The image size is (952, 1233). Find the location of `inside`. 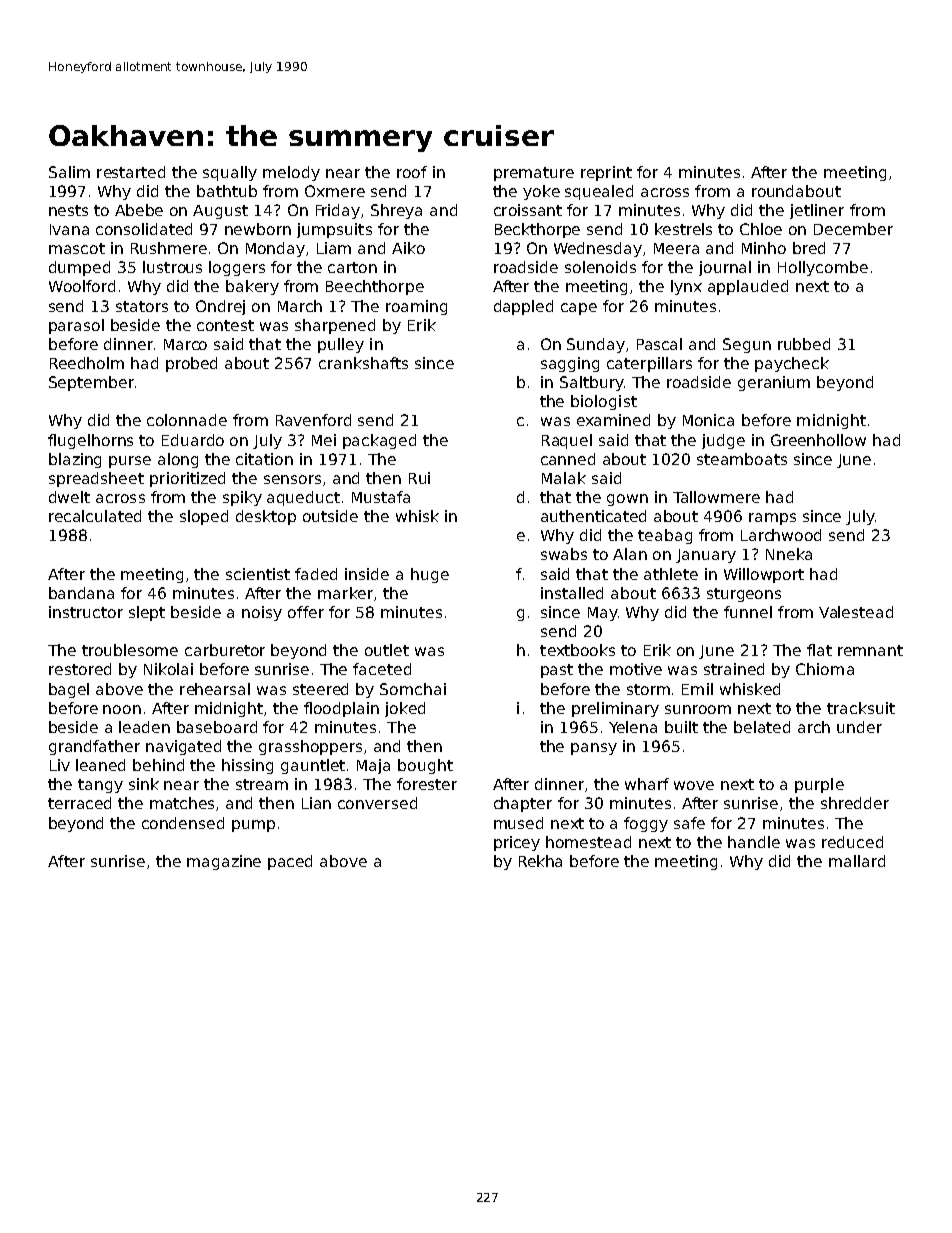

inside is located at coordinates (367, 574).
